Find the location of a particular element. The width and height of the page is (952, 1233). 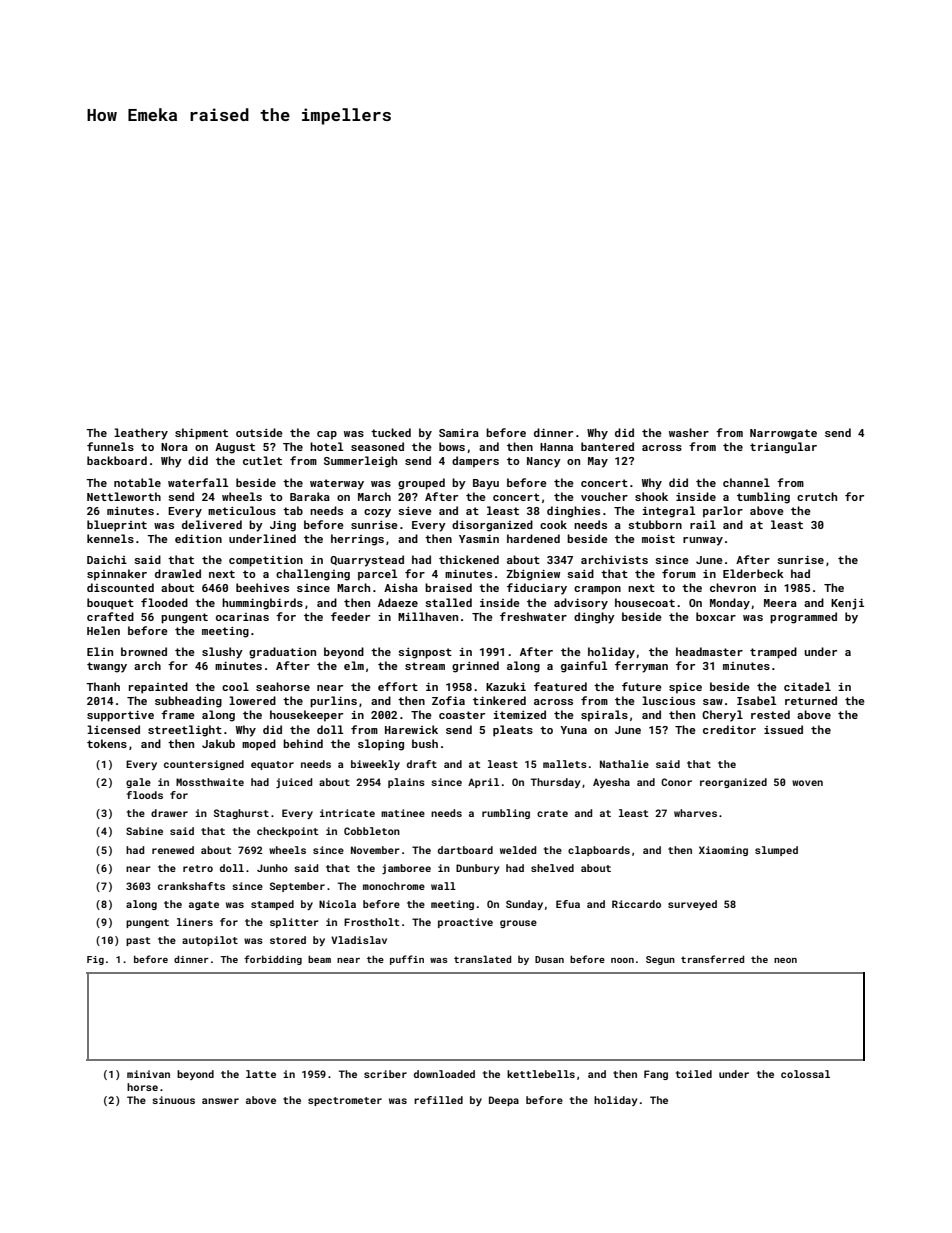

waterfall is located at coordinates (198, 482).
